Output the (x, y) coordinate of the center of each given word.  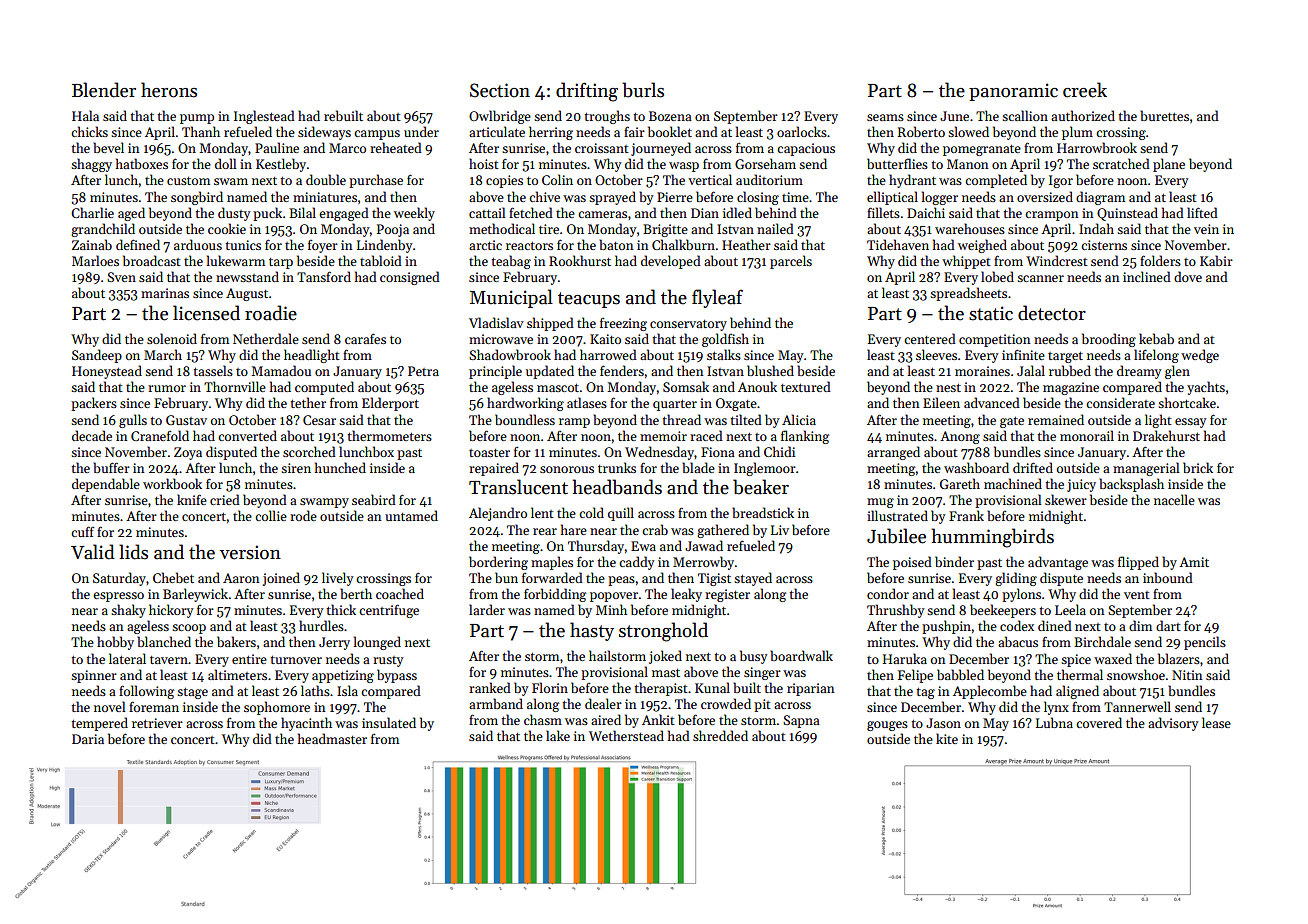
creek (1085, 90)
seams (885, 117)
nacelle (1174, 499)
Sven (121, 277)
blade (698, 467)
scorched (309, 451)
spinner (94, 676)
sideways (324, 133)
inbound (1168, 577)
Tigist (714, 579)
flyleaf (717, 298)
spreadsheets (968, 294)
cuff (83, 531)
